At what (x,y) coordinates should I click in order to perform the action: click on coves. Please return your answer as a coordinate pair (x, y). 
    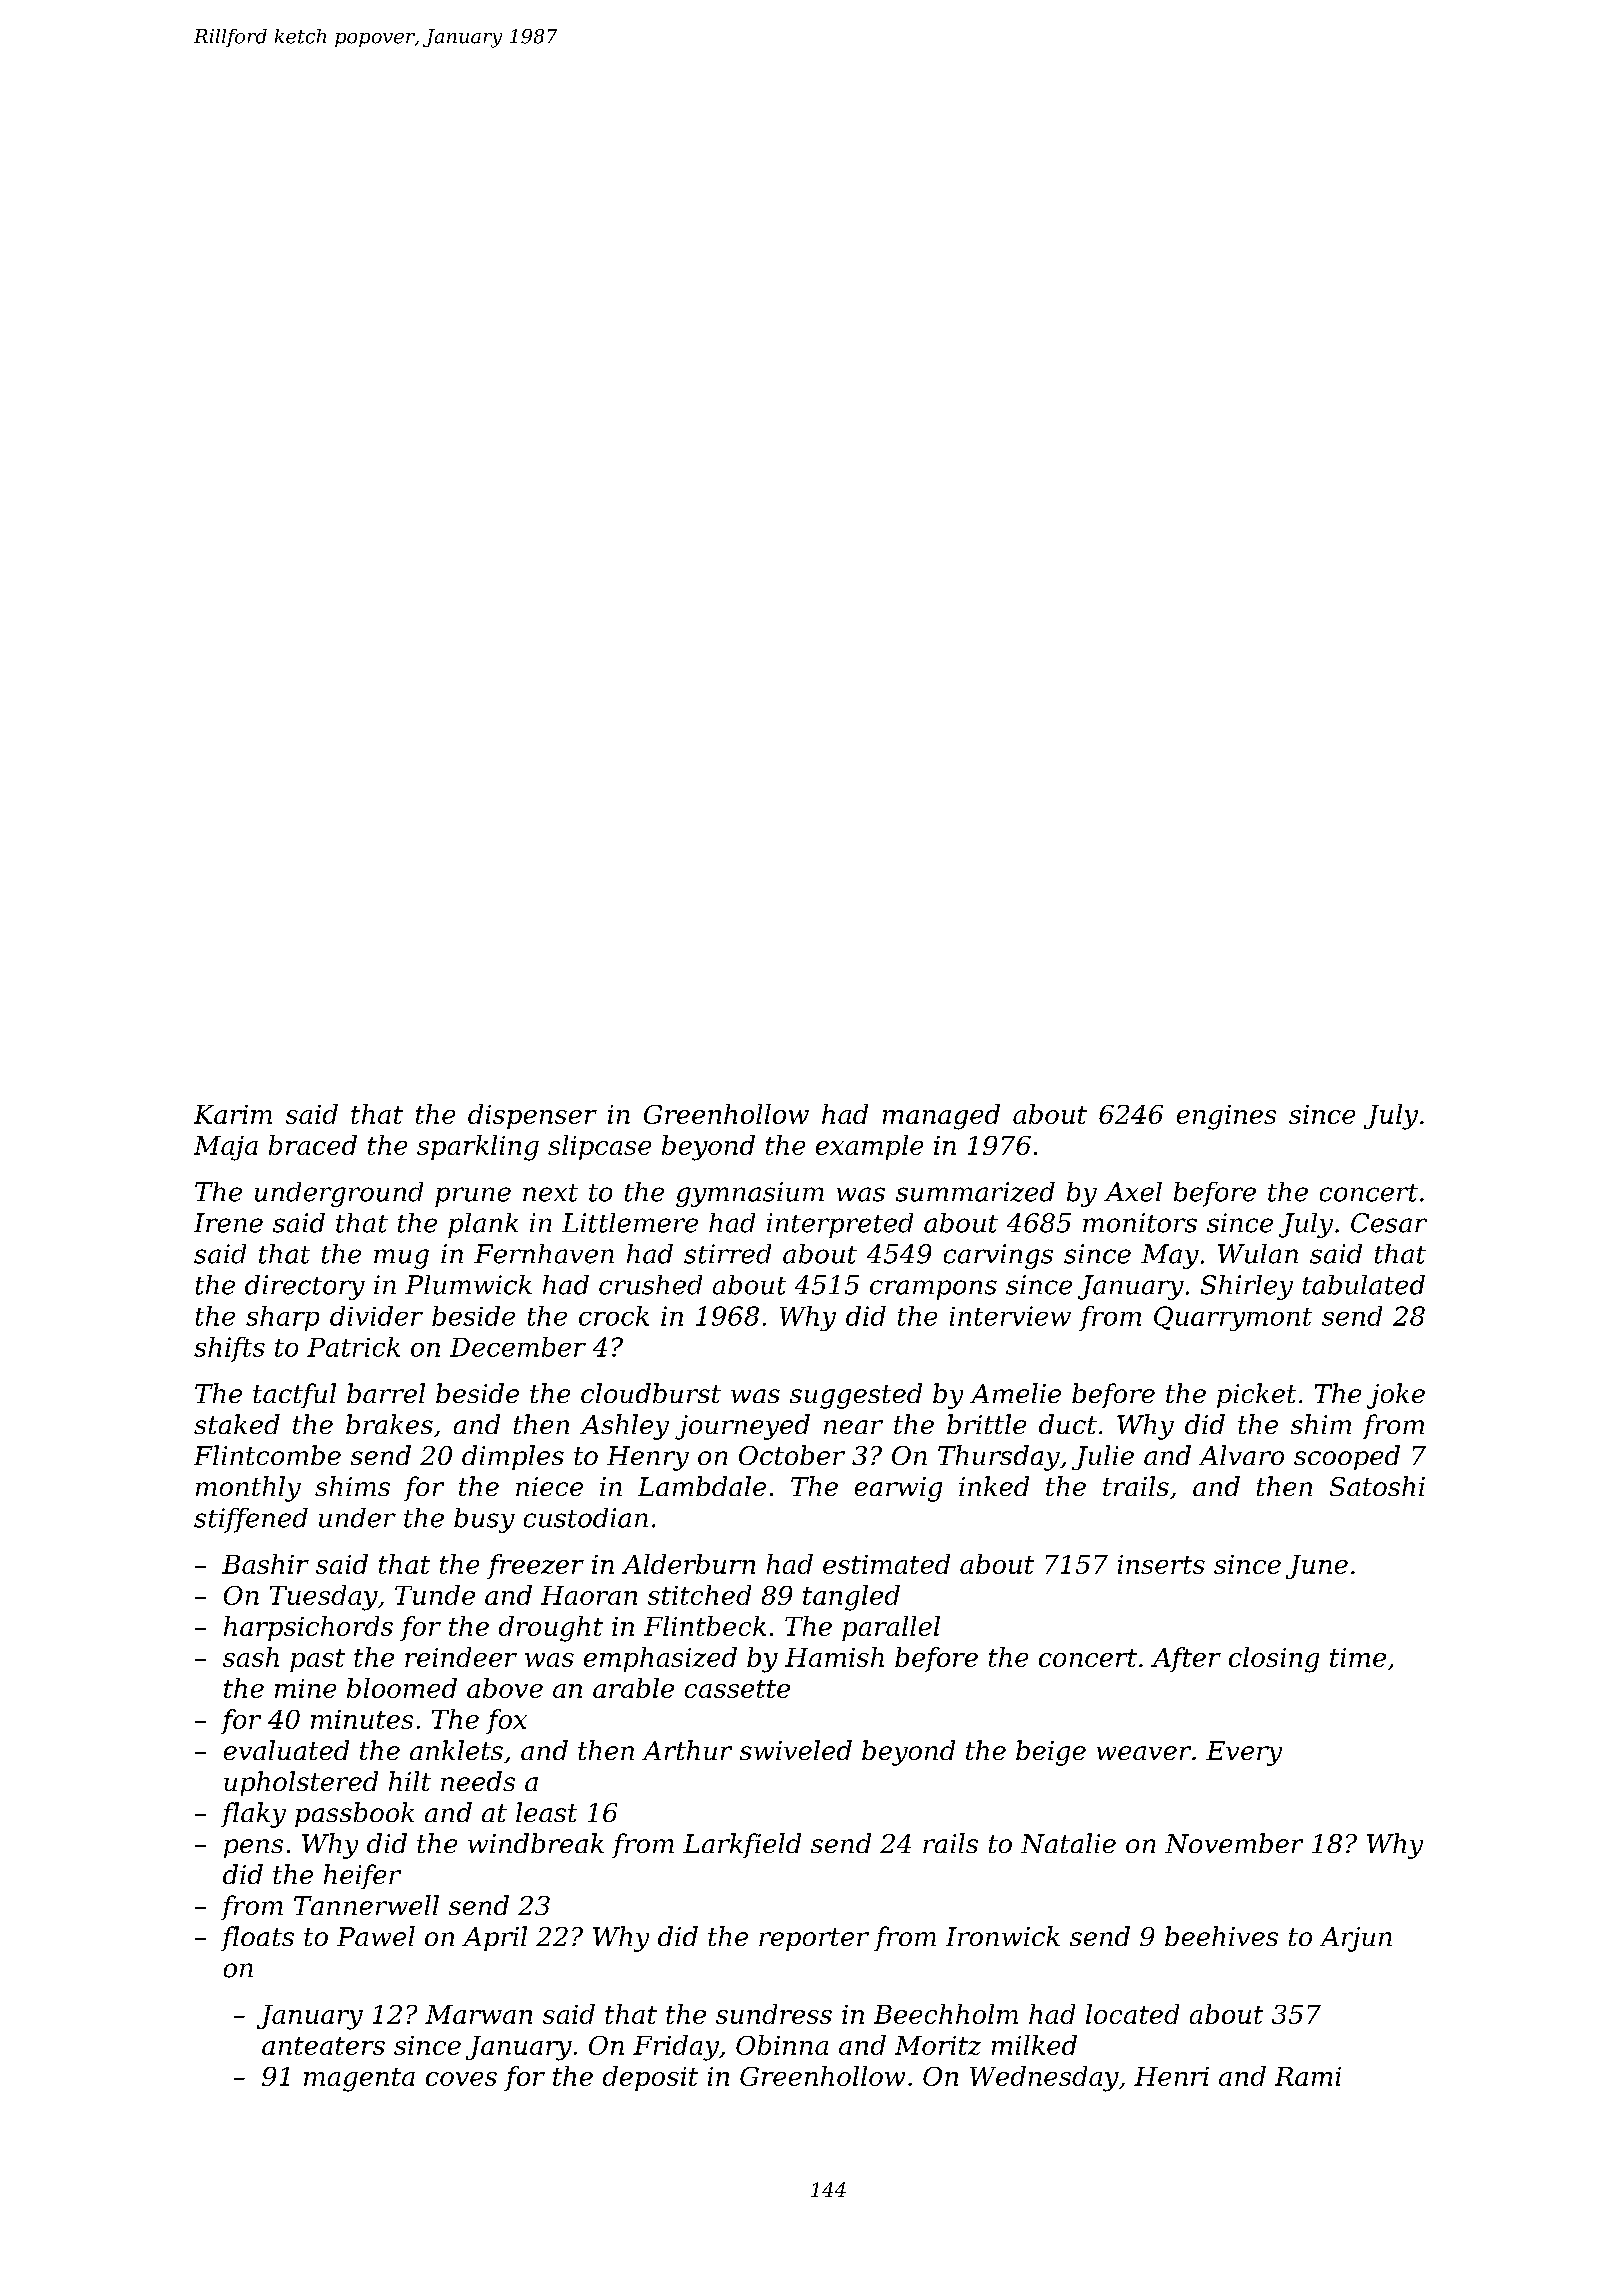
    Looking at the image, I should click on (461, 2079).
